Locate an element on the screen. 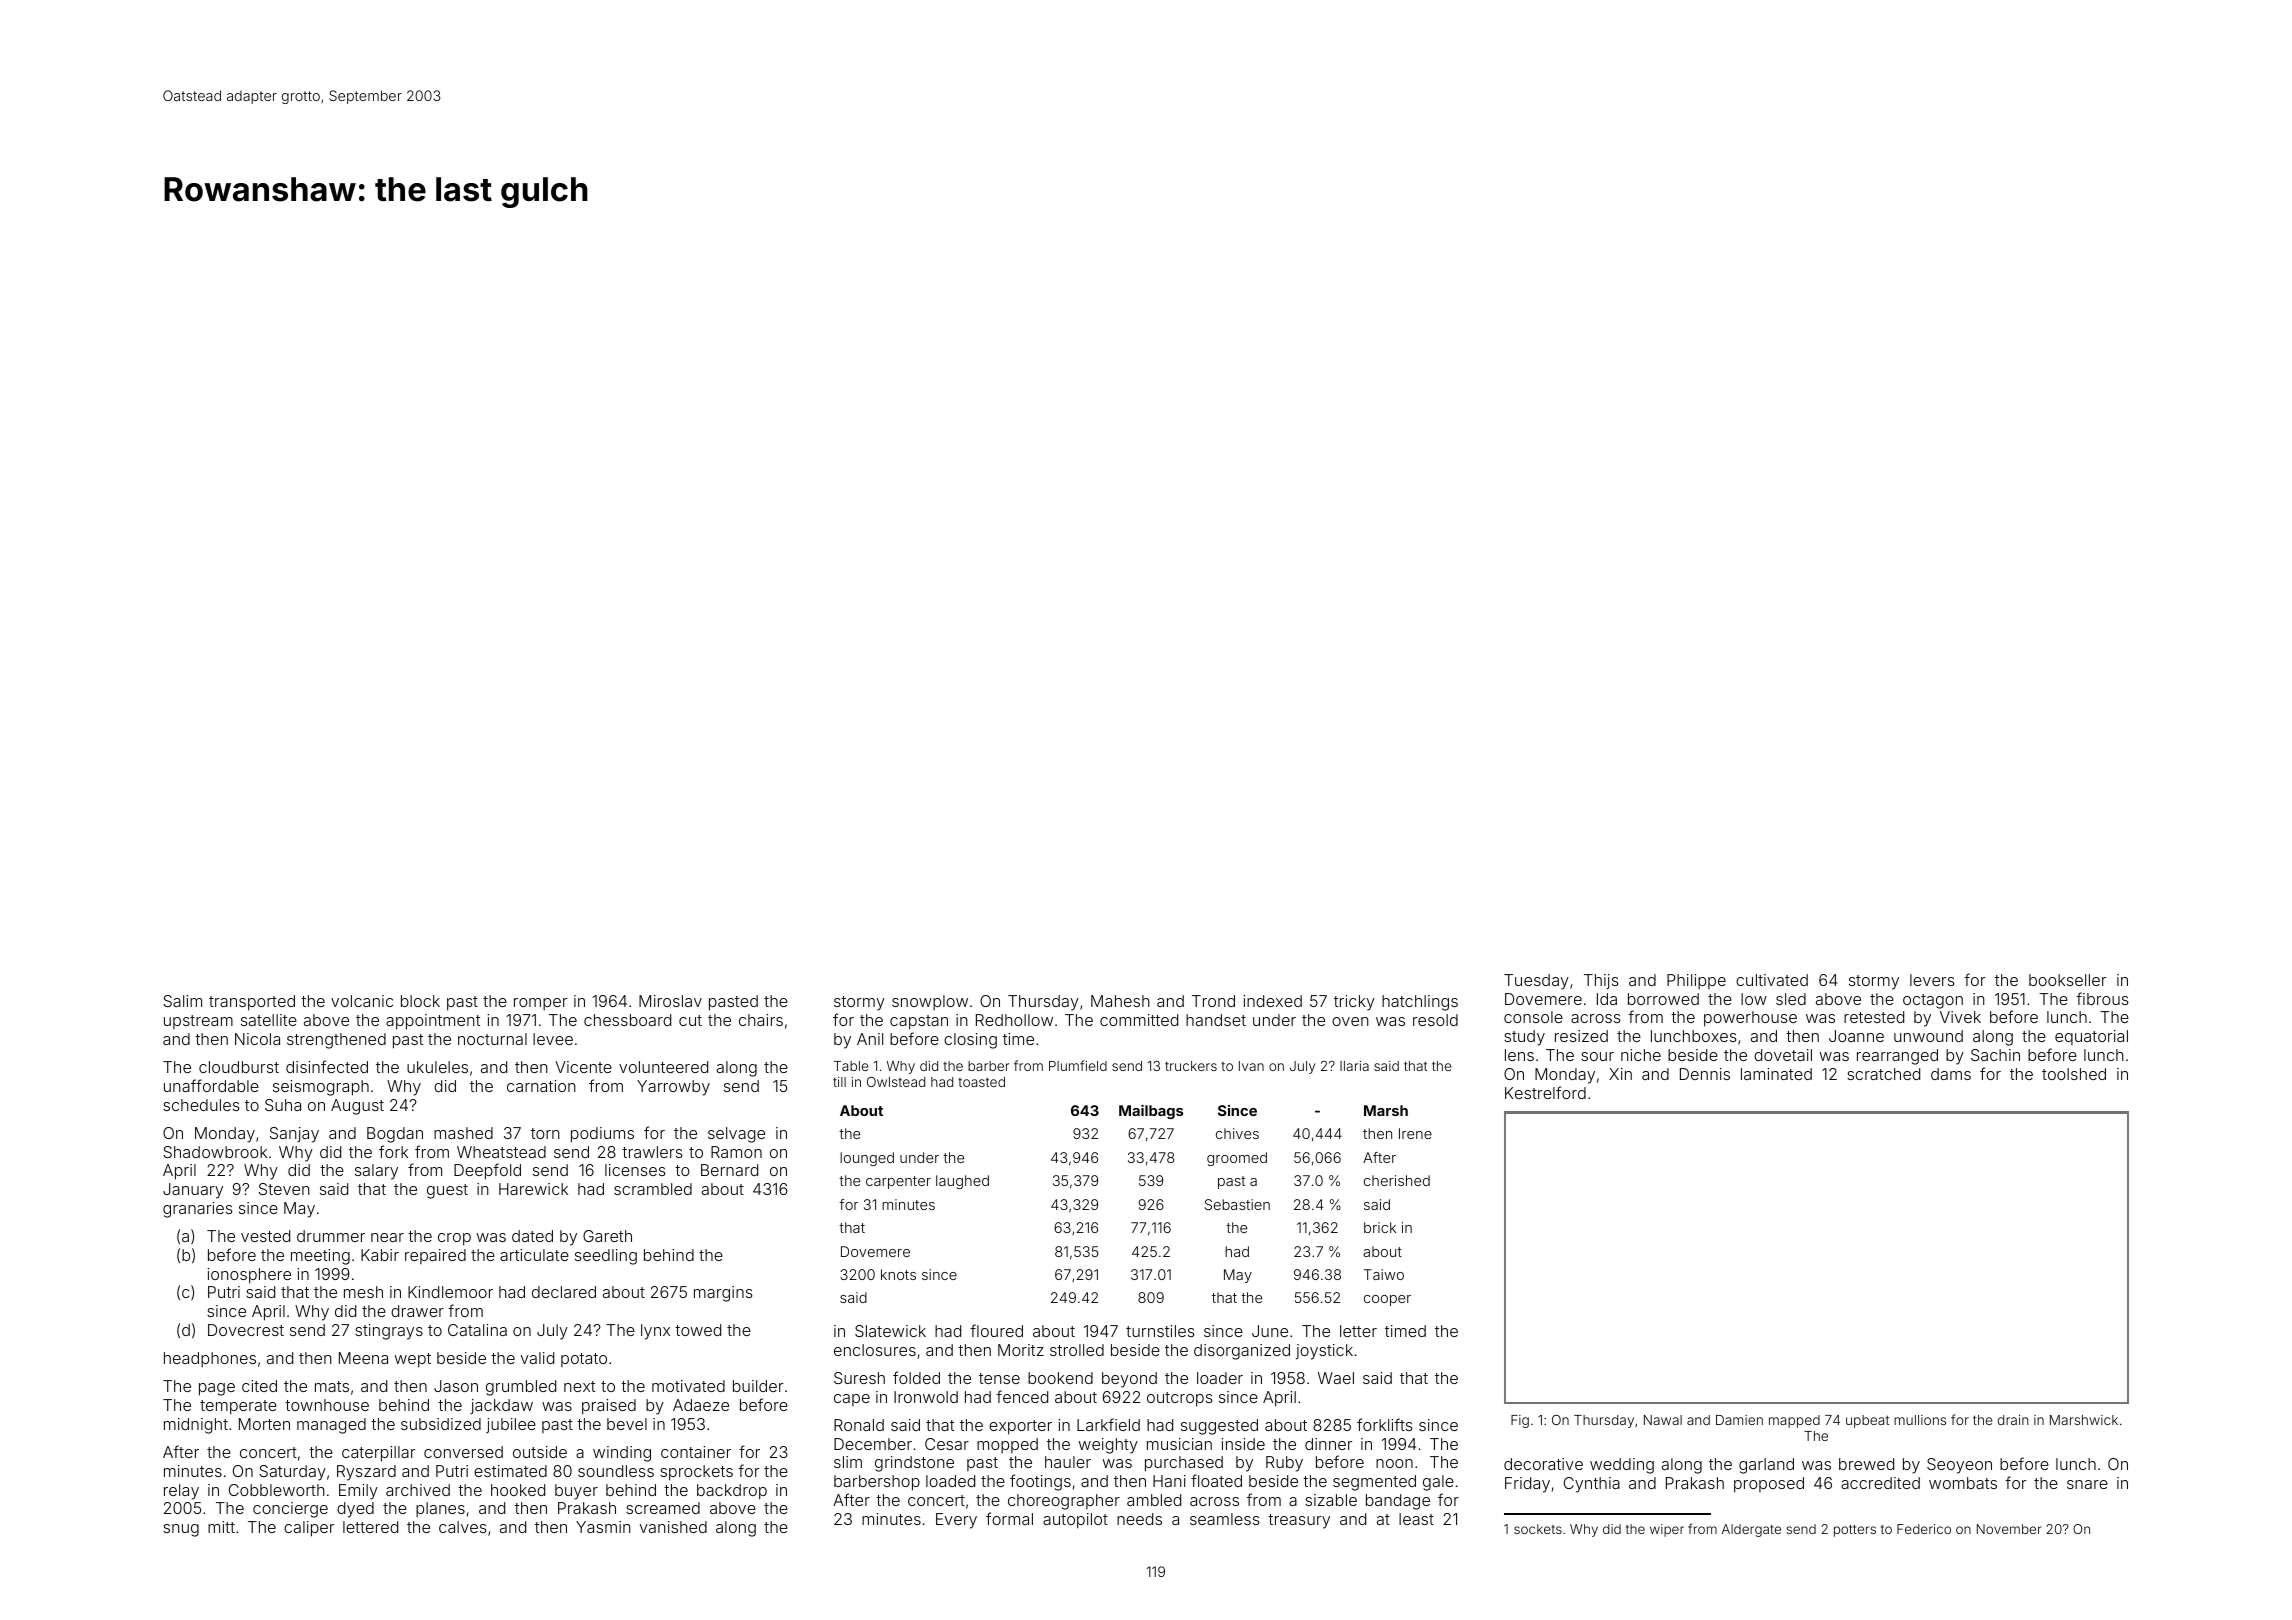  carnation is located at coordinates (541, 1086).
